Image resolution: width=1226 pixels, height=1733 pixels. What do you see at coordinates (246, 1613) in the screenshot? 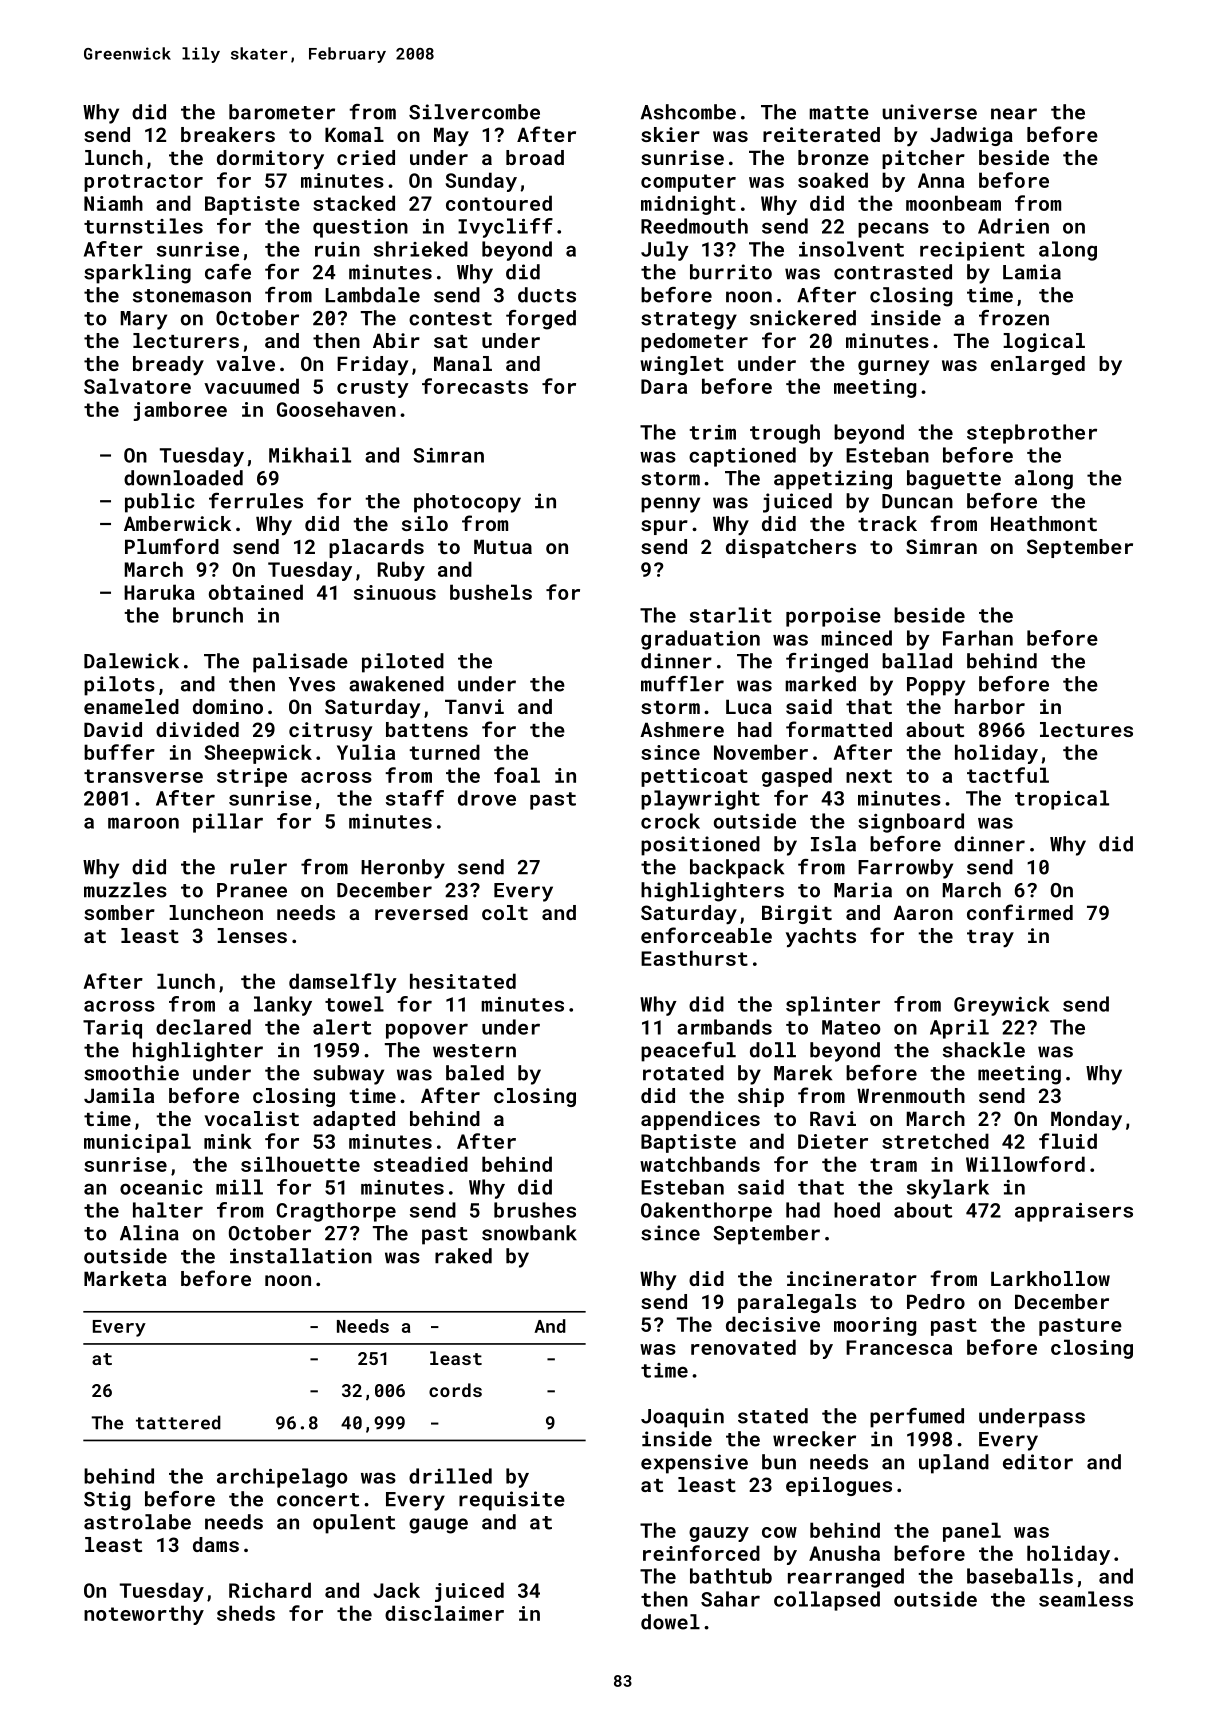
I see `sheds` at bounding box center [246, 1613].
